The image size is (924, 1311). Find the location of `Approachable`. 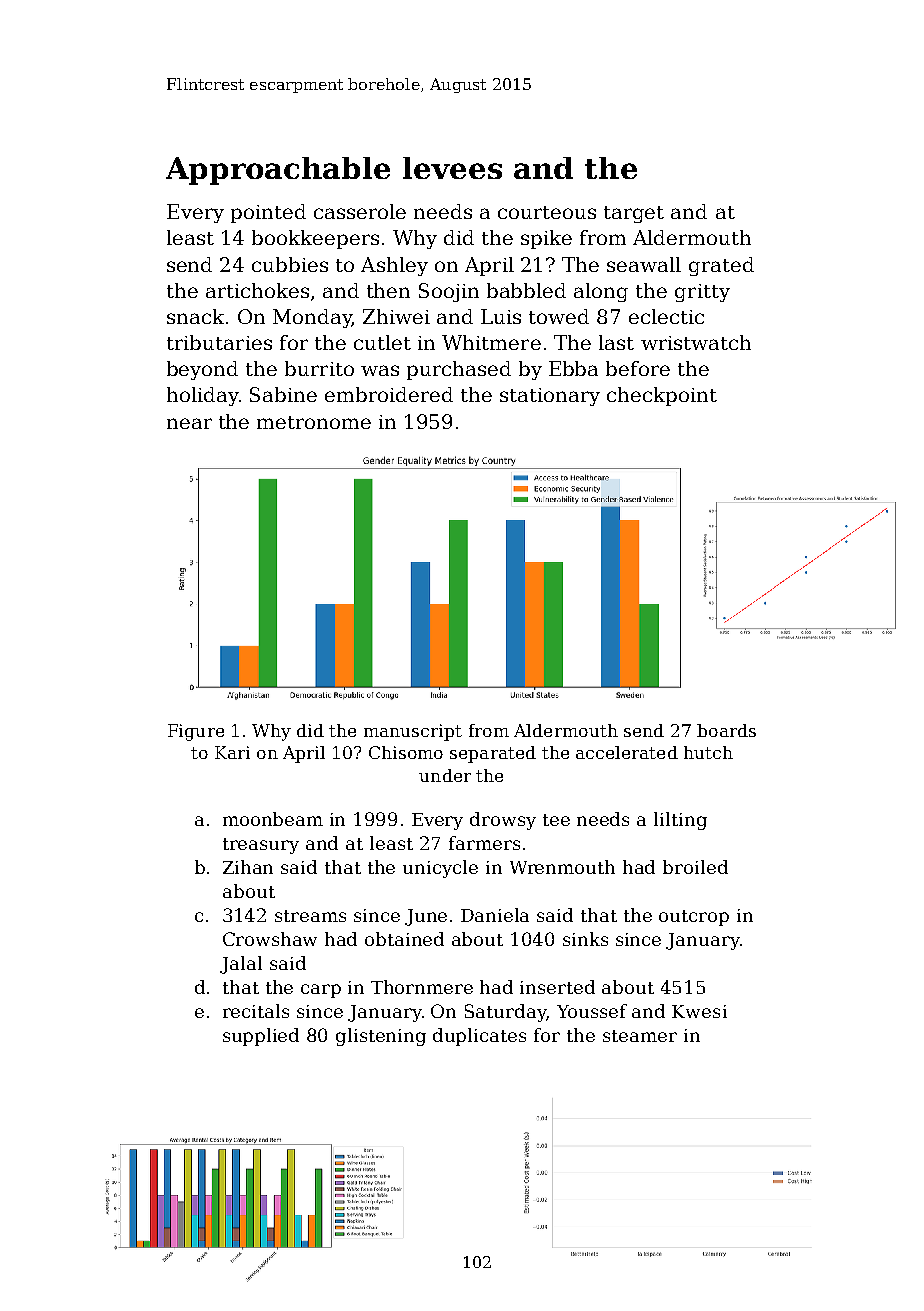

Approachable is located at coordinates (278, 171).
